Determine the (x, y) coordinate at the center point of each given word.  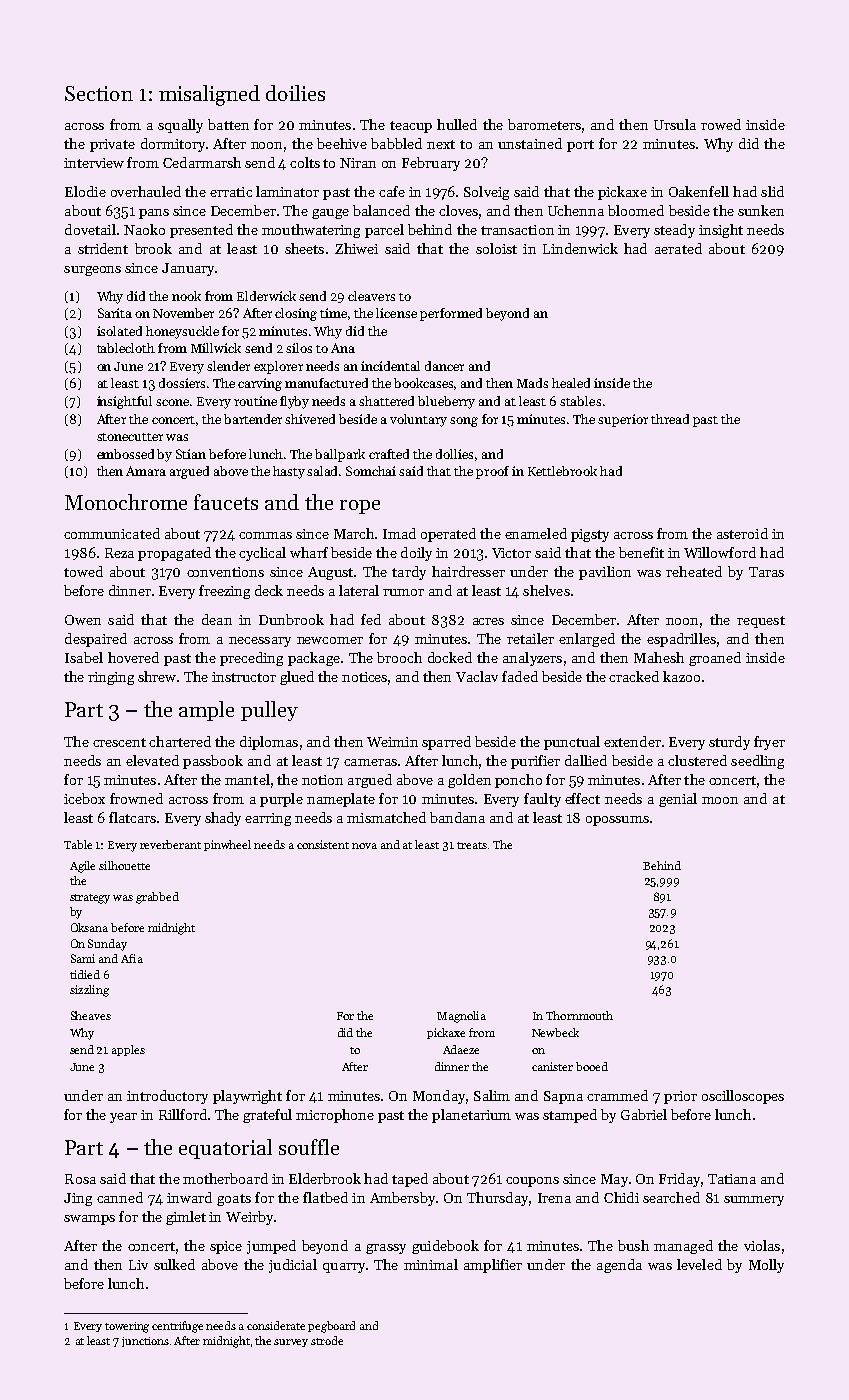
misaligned (209, 95)
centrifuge (177, 1327)
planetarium (471, 1116)
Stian (191, 454)
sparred (446, 743)
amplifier (493, 1266)
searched (671, 1197)
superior (623, 420)
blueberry (446, 402)
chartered (180, 741)
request (761, 622)
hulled (457, 124)
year (123, 1118)
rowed (721, 124)
